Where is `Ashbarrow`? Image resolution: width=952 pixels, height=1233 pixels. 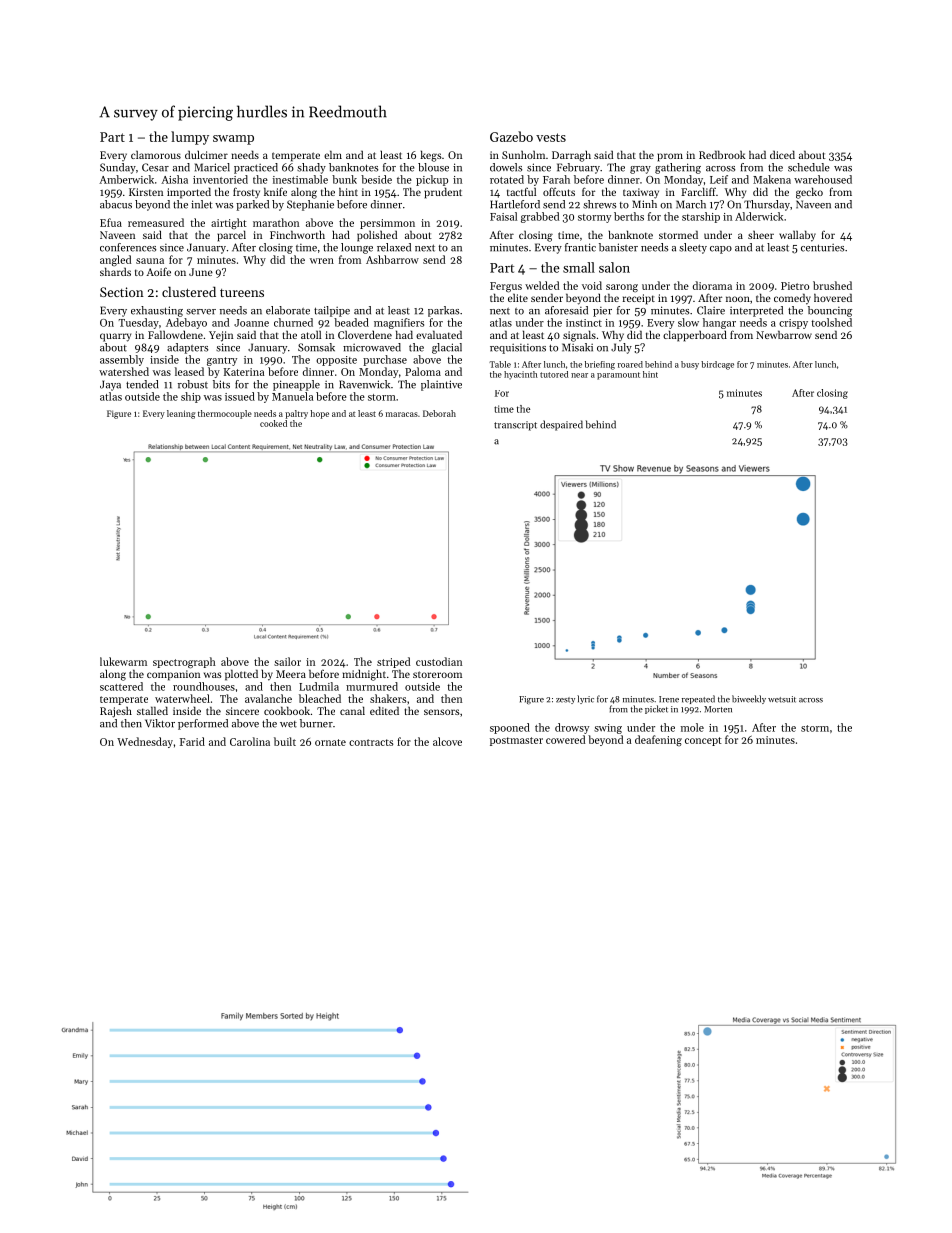 Ashbarrow is located at coordinates (392, 259).
